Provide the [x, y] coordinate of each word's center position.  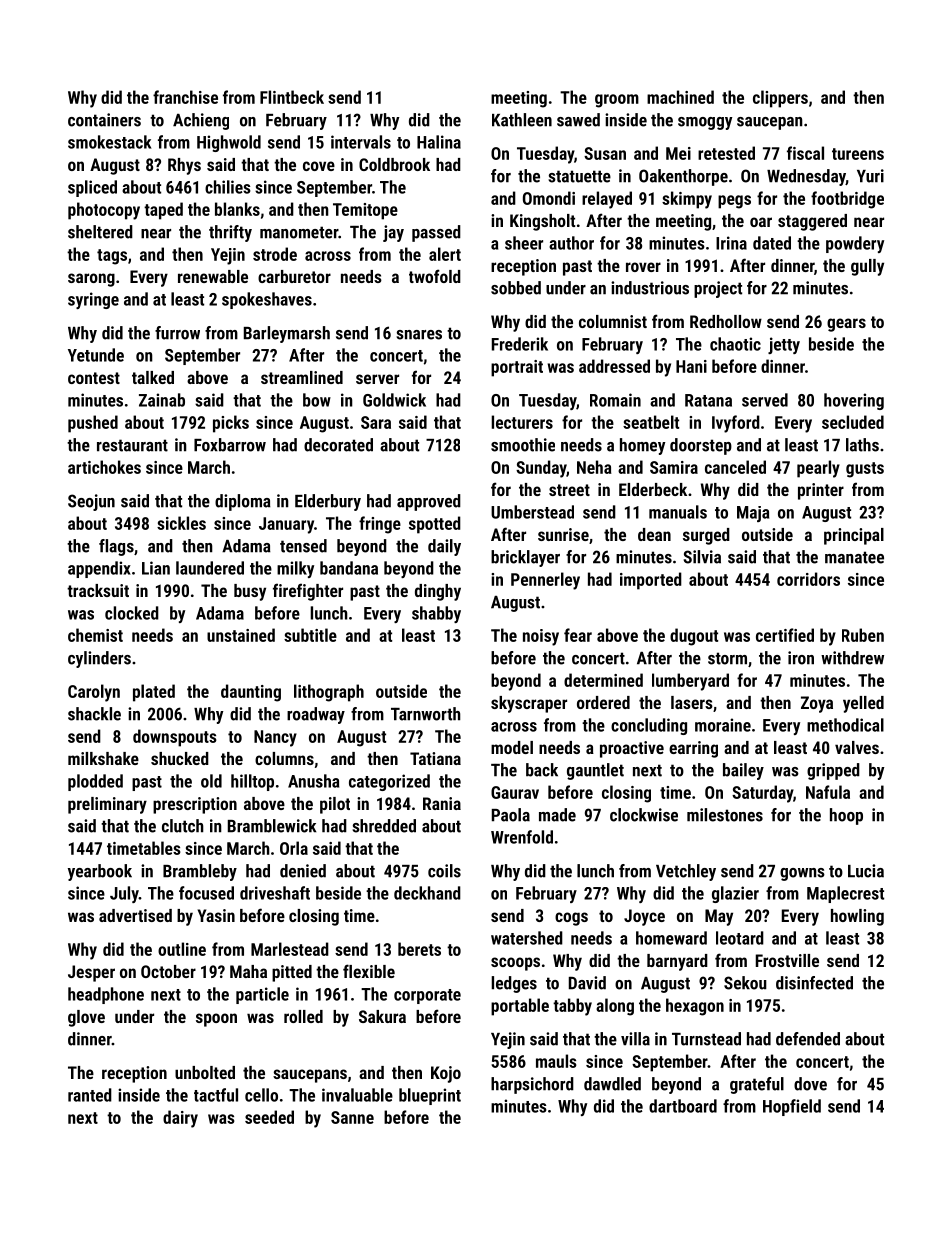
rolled [303, 1016]
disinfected [814, 983]
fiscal [805, 153]
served [765, 400]
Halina [439, 142]
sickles [181, 523]
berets [419, 949]
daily [444, 547]
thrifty [230, 233]
